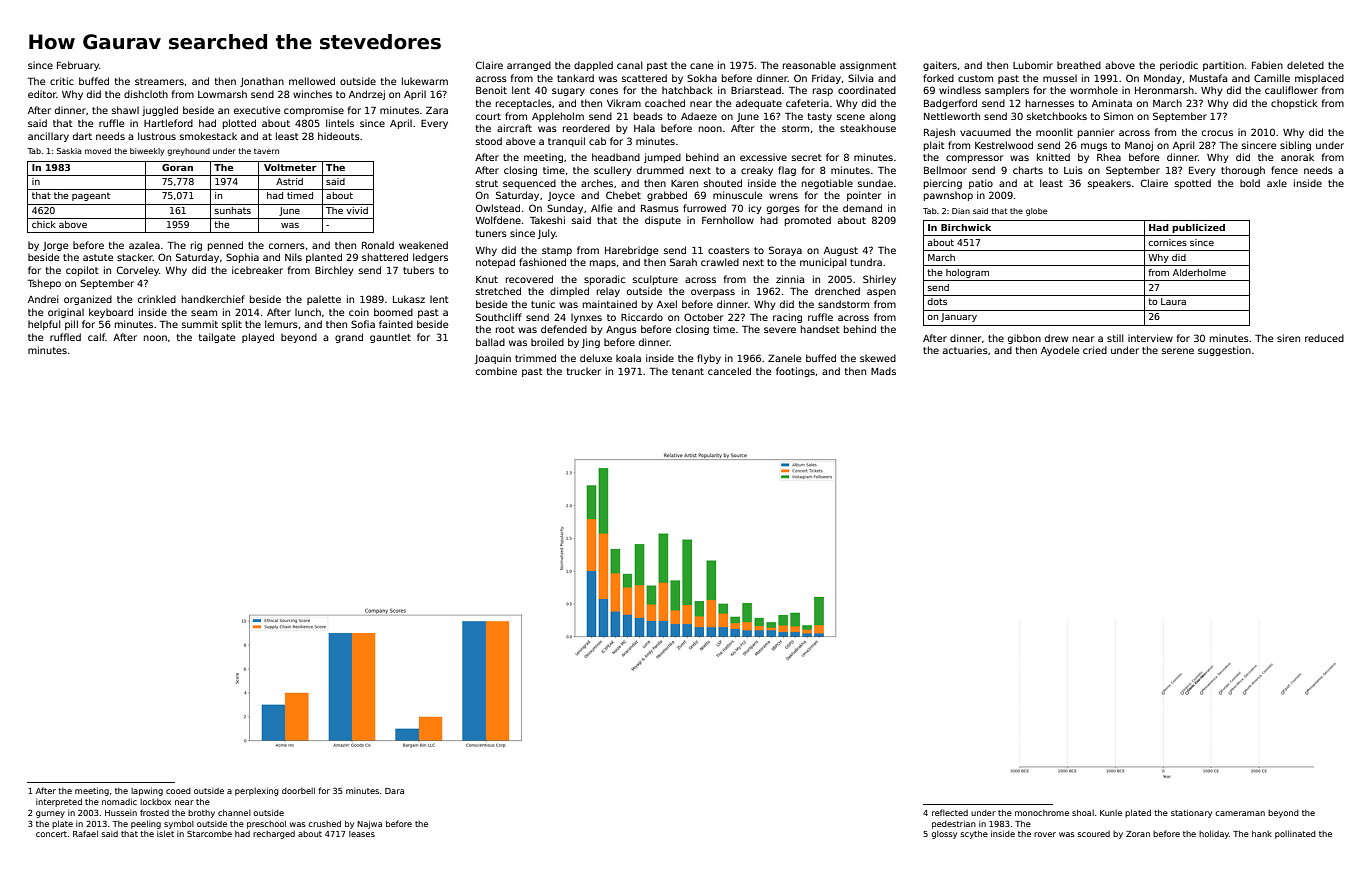 This screenshot has width=1372, height=887. What do you see at coordinates (720, 262) in the screenshot?
I see `crawled` at bounding box center [720, 262].
